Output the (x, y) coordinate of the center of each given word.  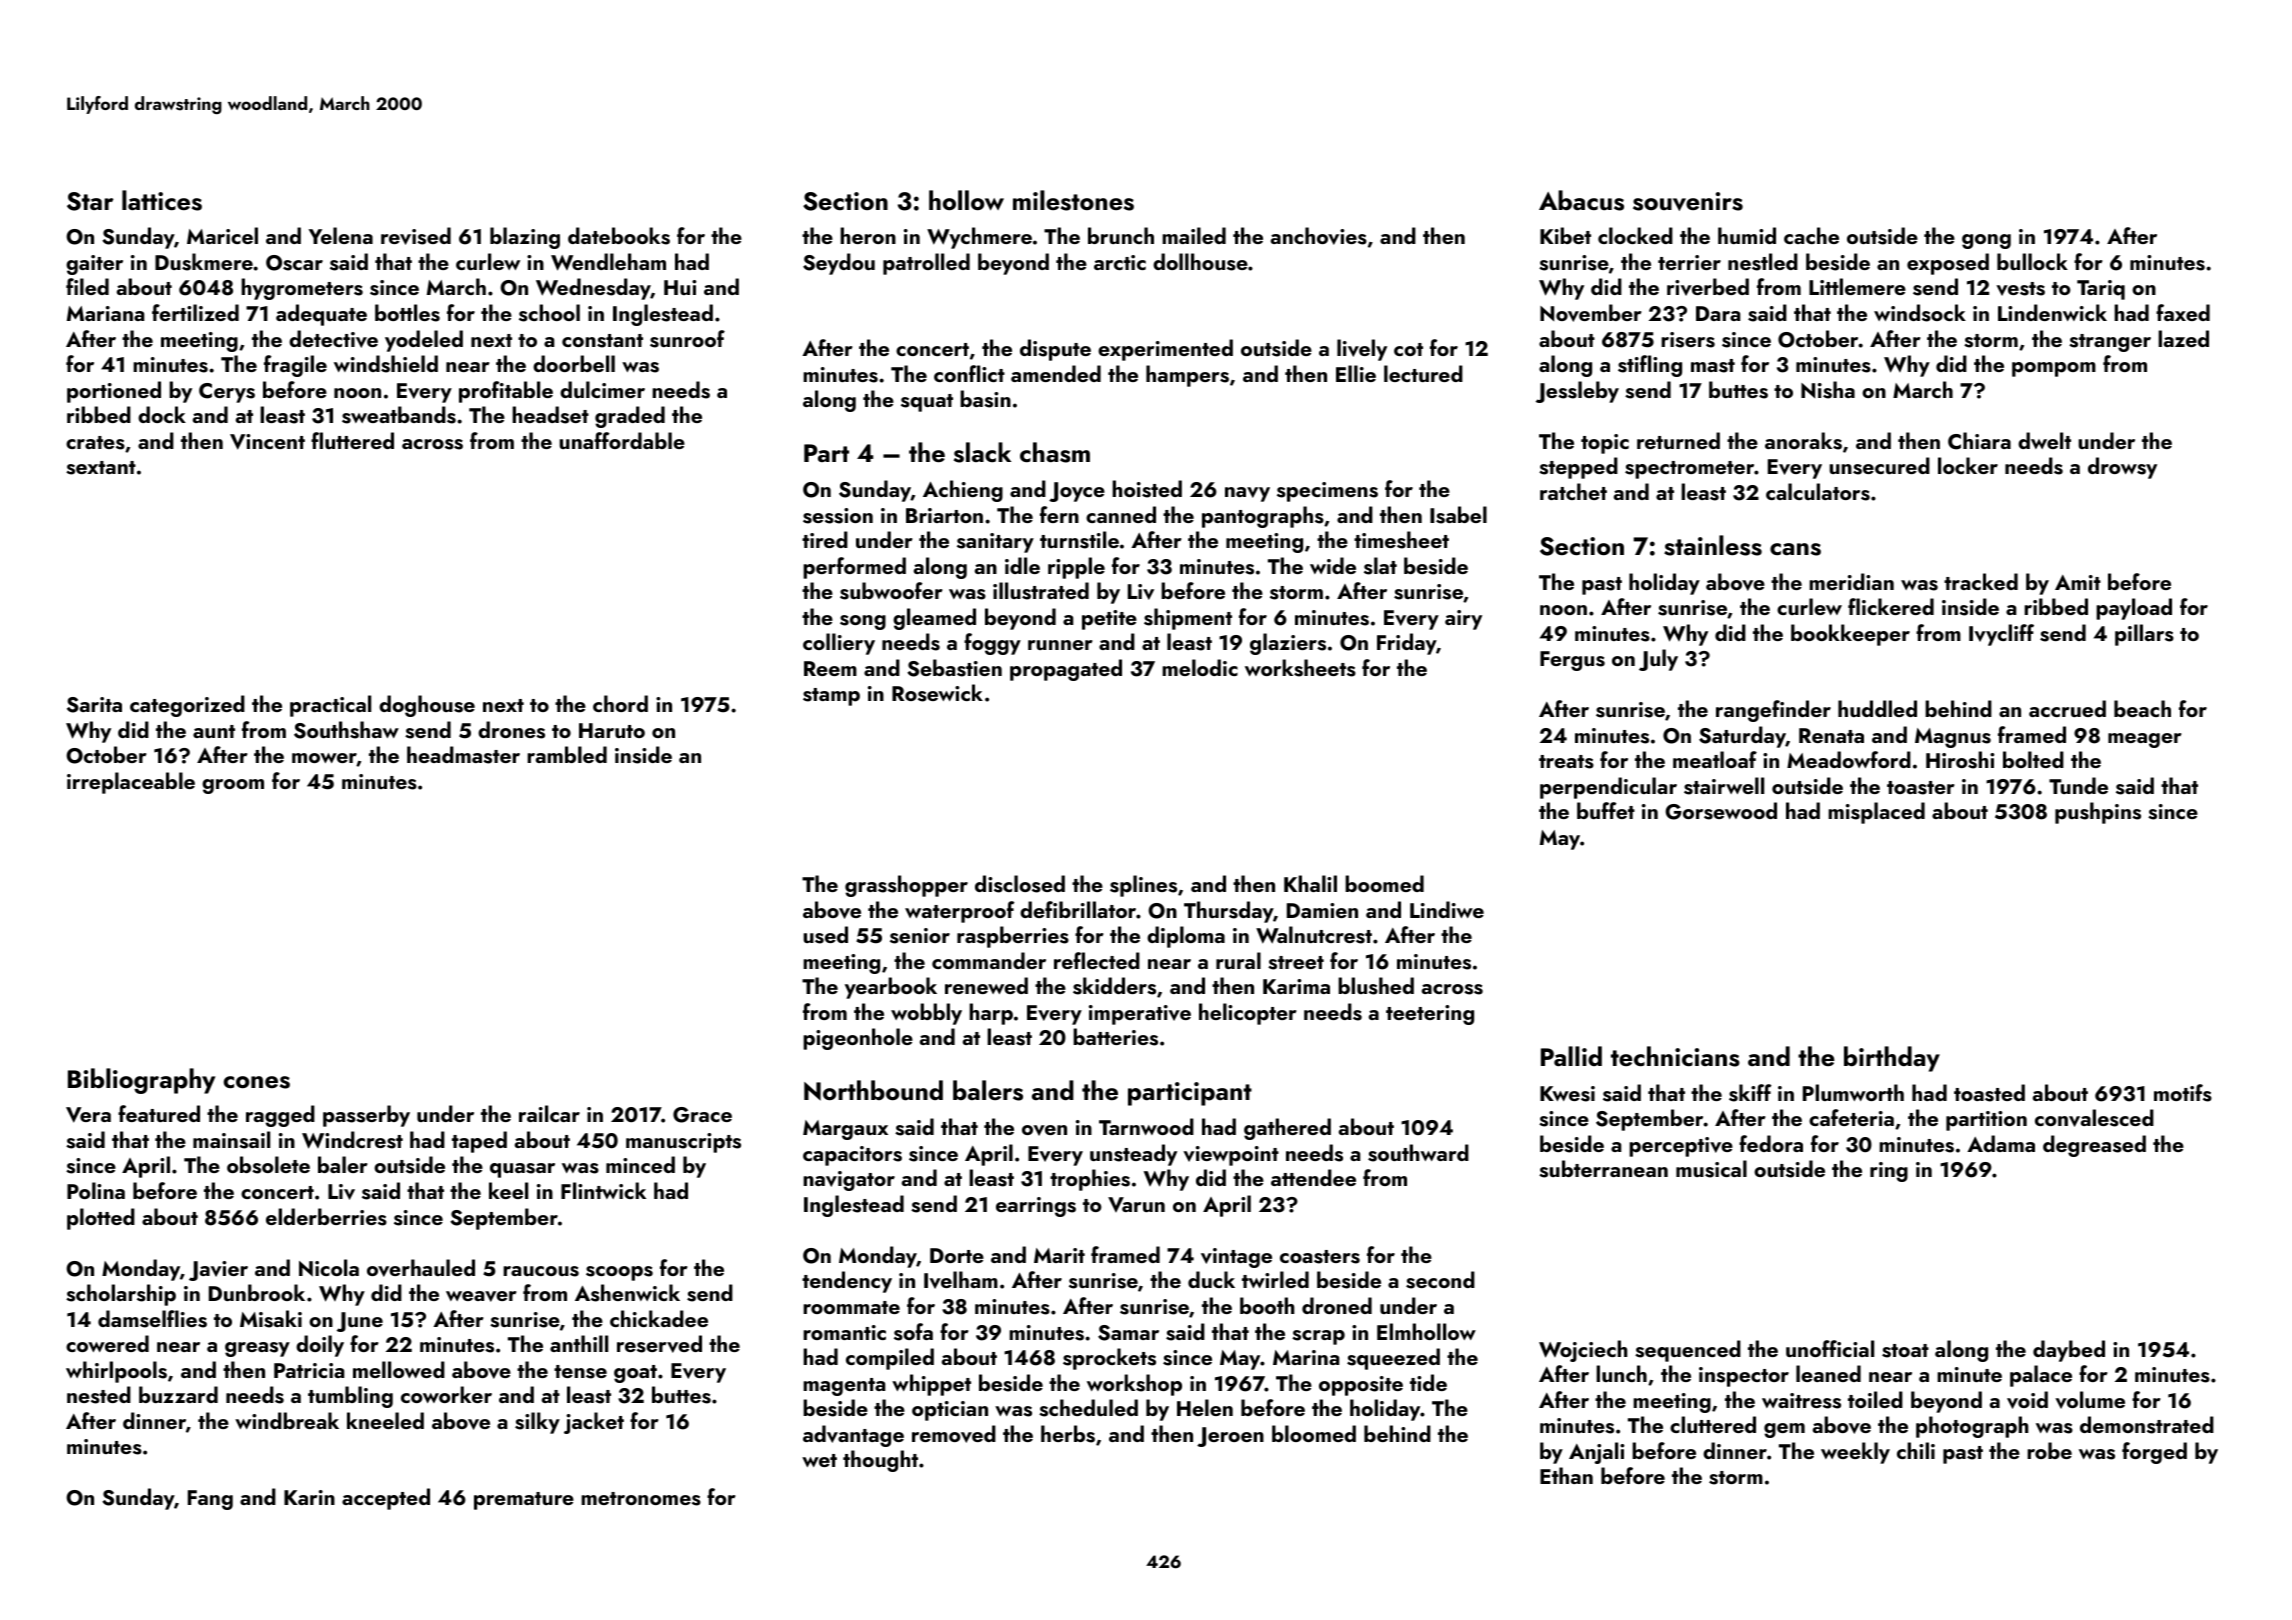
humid (1747, 235)
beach (2142, 708)
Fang (210, 1500)
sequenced (1688, 1351)
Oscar (294, 263)
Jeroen (1230, 1437)
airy (1463, 620)
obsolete (268, 1165)
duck (1211, 1279)
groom (233, 786)
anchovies (1319, 236)
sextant (101, 468)
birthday (1892, 1059)
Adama (2001, 1143)
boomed (1384, 883)
